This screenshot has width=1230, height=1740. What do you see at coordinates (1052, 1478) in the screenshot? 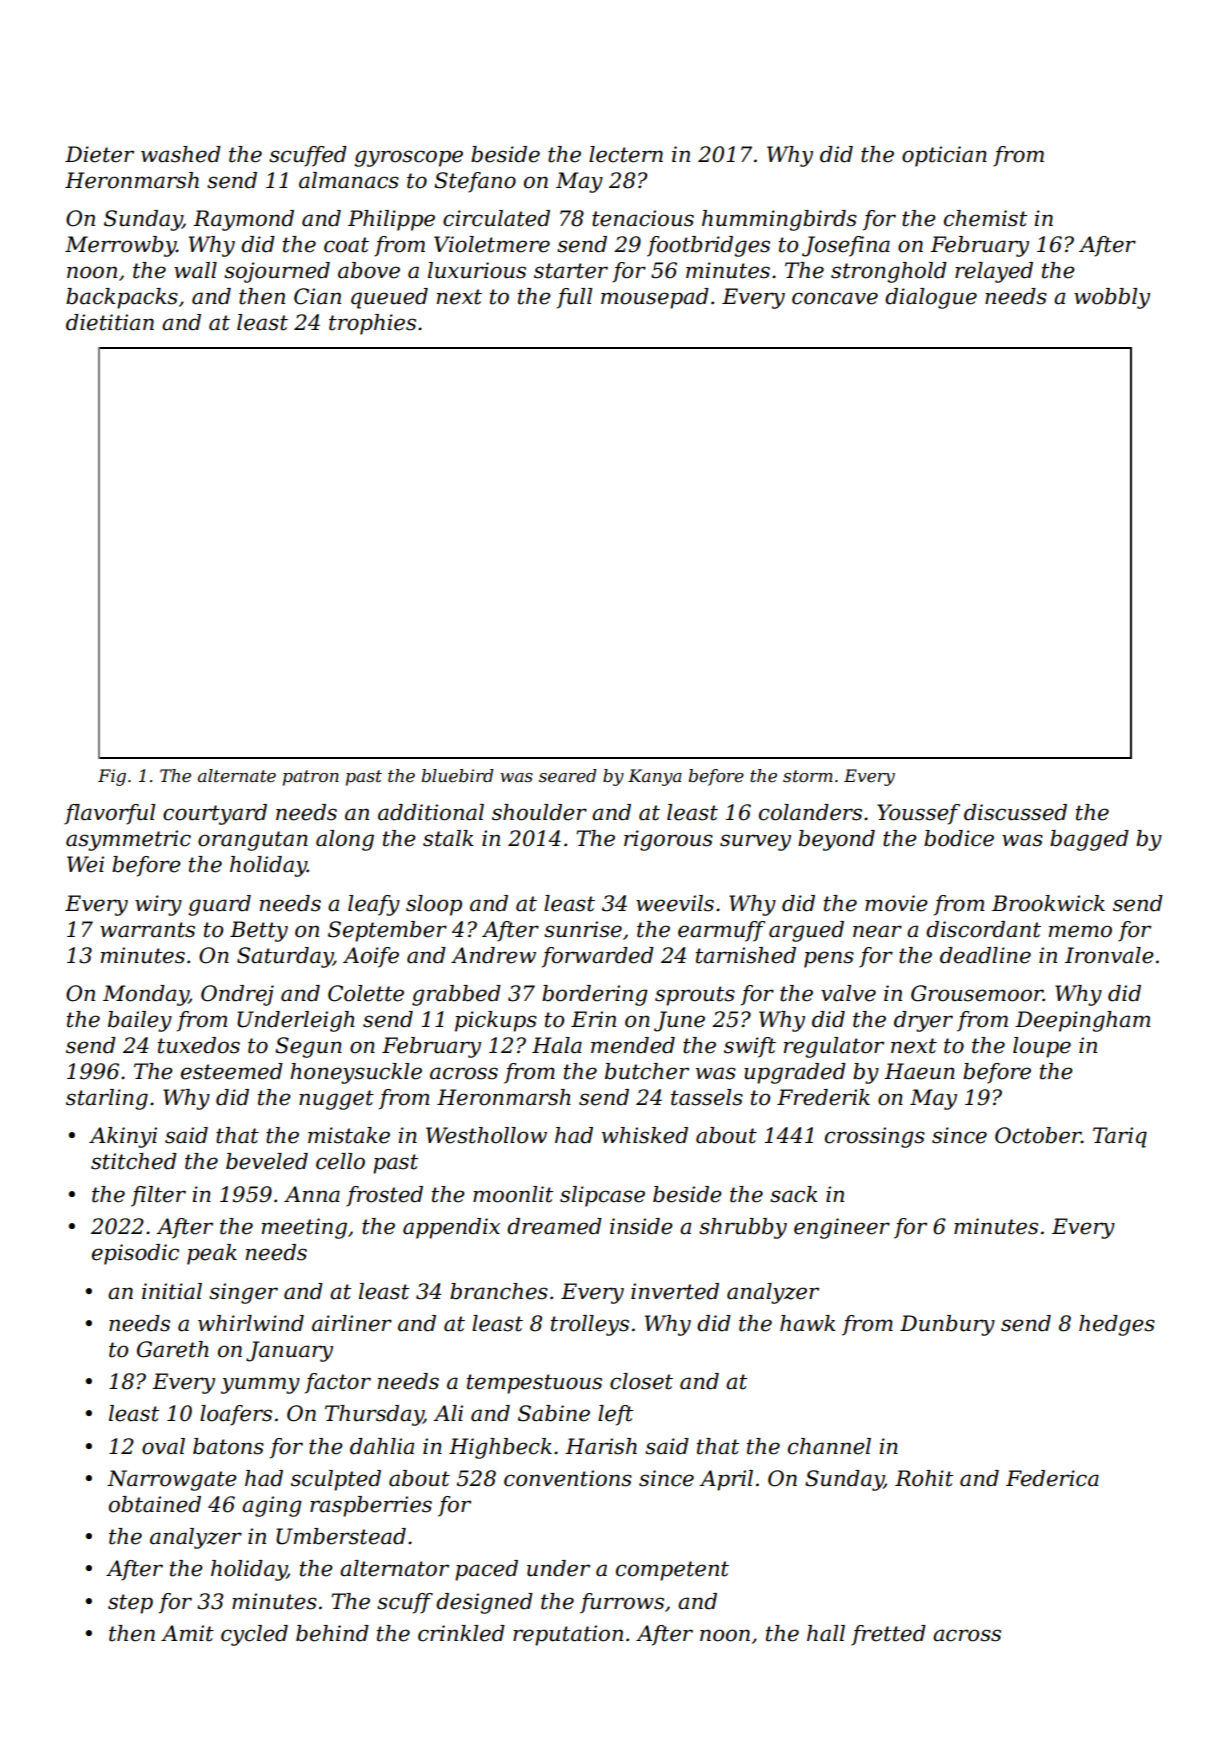
I see `Federica` at bounding box center [1052, 1478].
